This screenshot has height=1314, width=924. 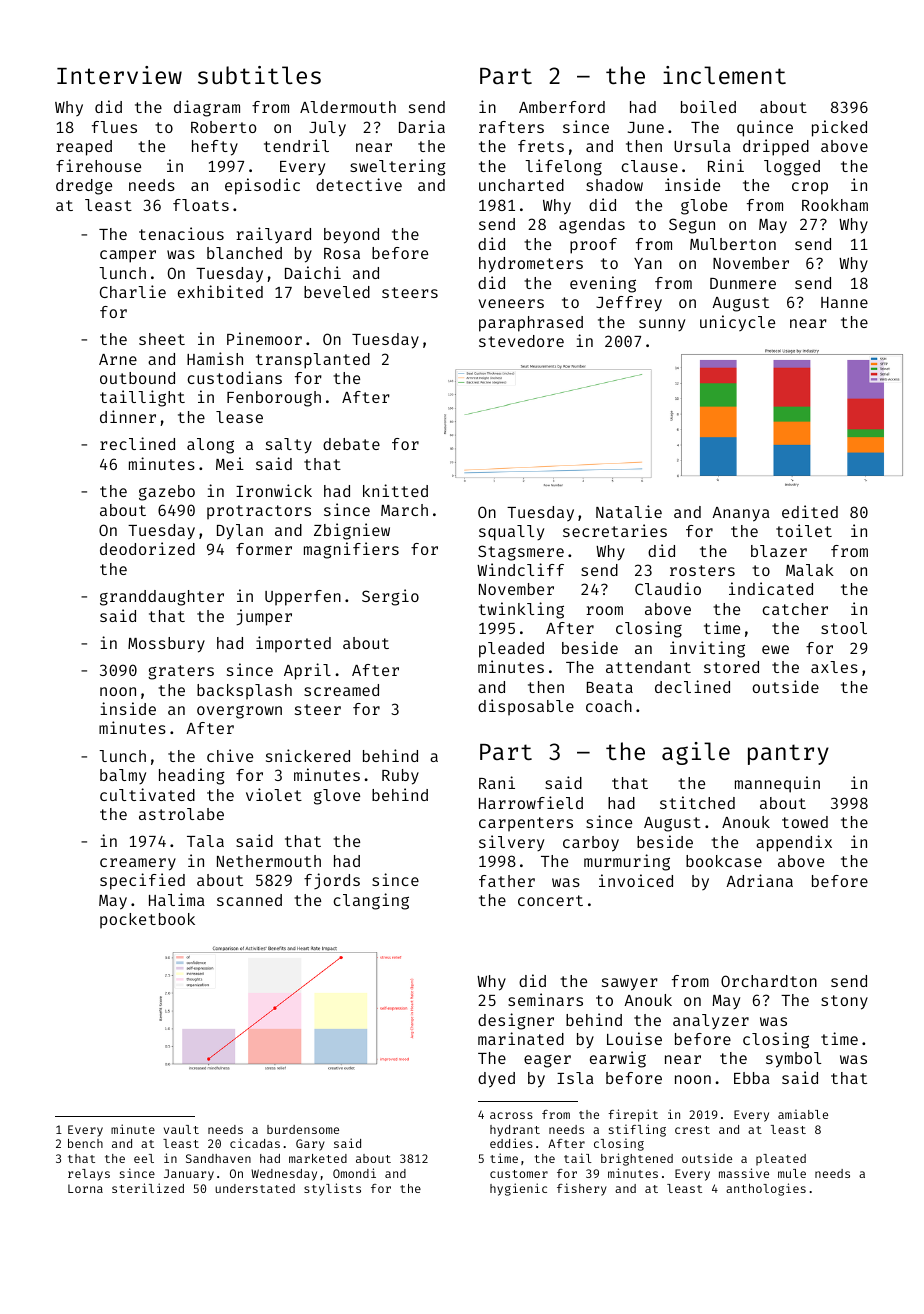 I want to click on Louise, so click(x=634, y=1038).
